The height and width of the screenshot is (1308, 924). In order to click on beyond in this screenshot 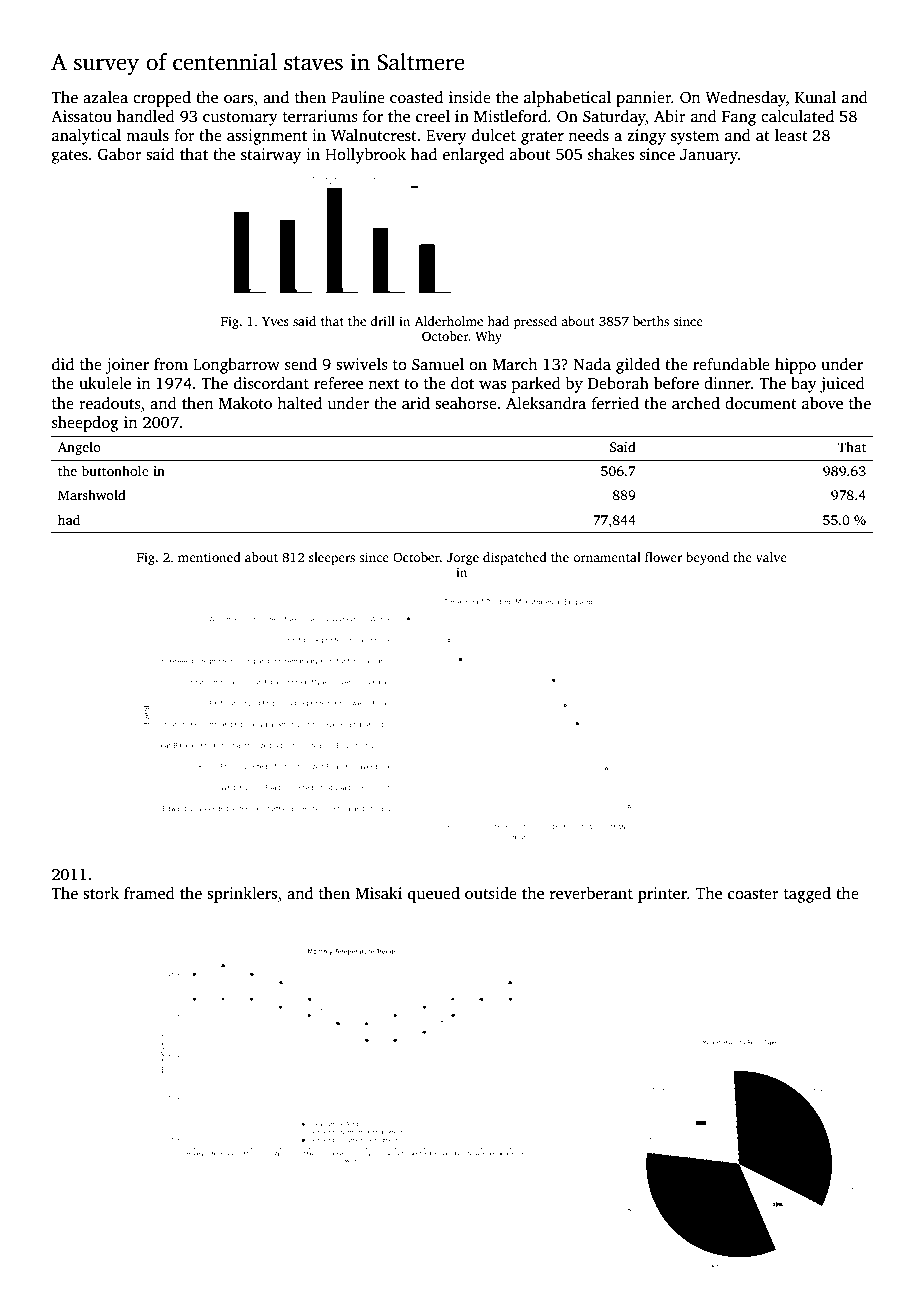, I will do `click(707, 558)`.
